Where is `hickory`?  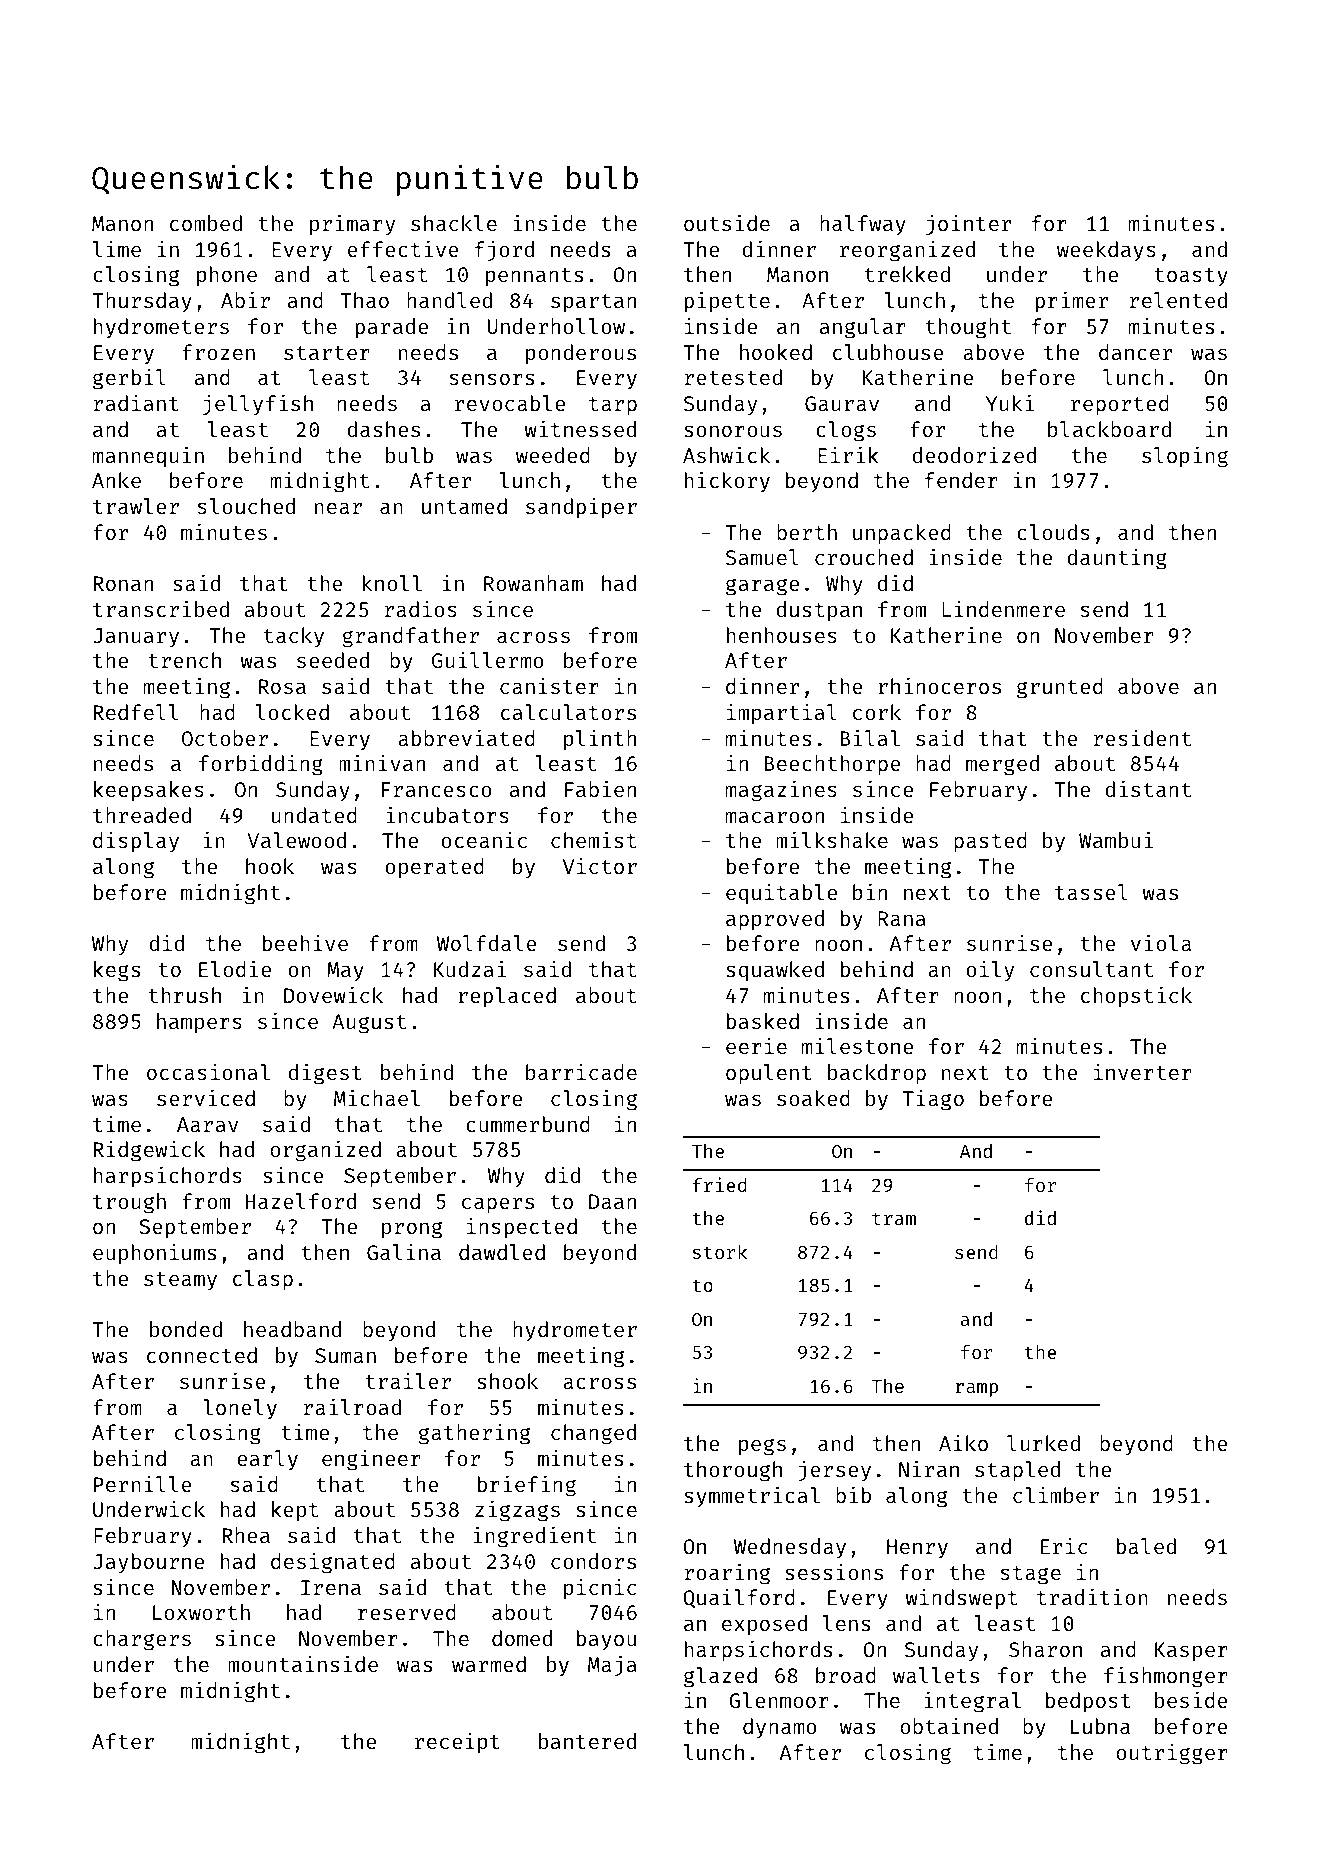 hickory is located at coordinates (727, 482).
